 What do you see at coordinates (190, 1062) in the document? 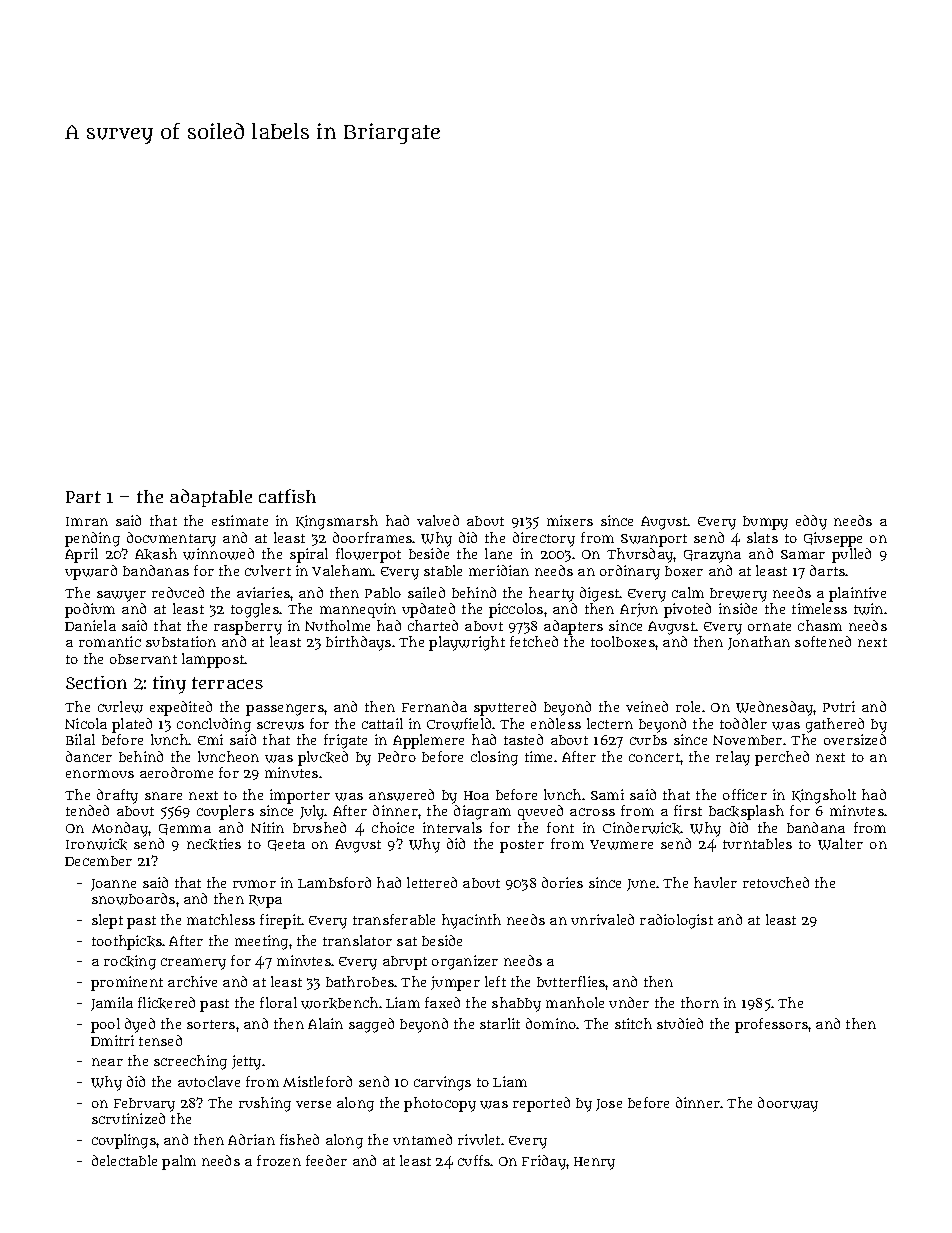
I see `screeching` at bounding box center [190, 1062].
